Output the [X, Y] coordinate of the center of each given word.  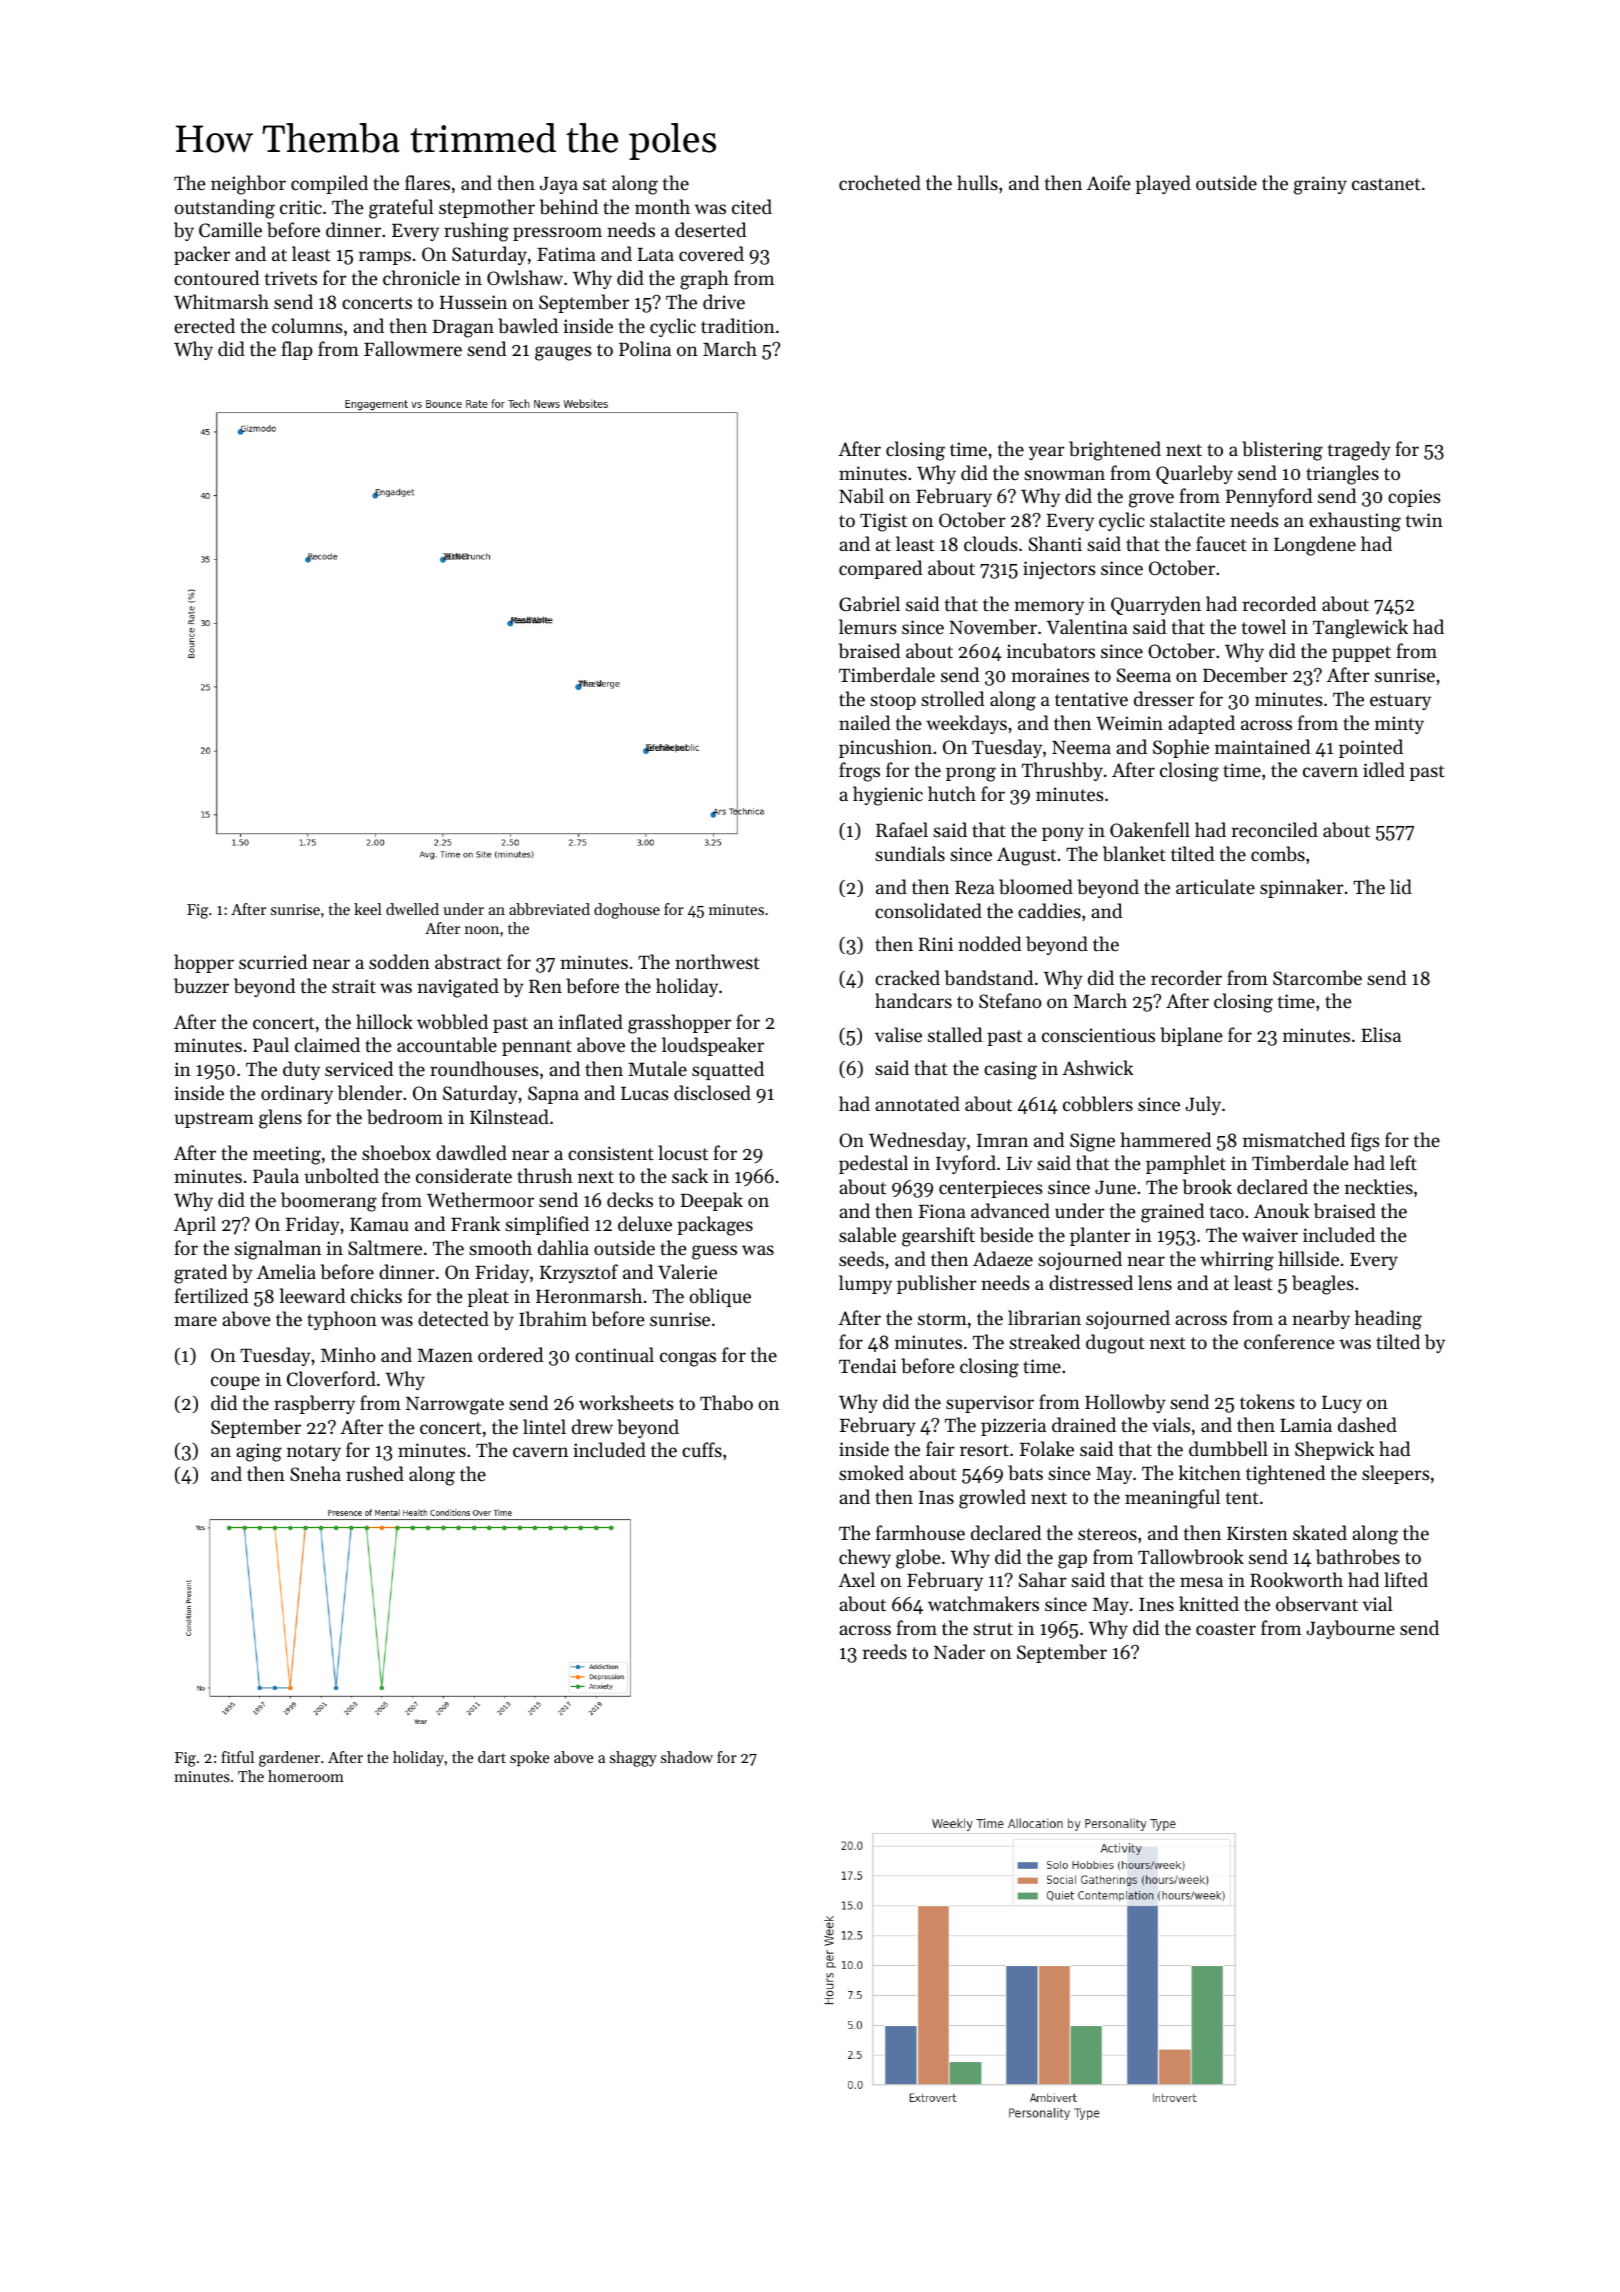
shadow [687, 1757]
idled [1384, 769]
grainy [1320, 185]
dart [492, 1757]
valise [898, 1034]
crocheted [880, 182]
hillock [384, 1021]
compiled [329, 184]
